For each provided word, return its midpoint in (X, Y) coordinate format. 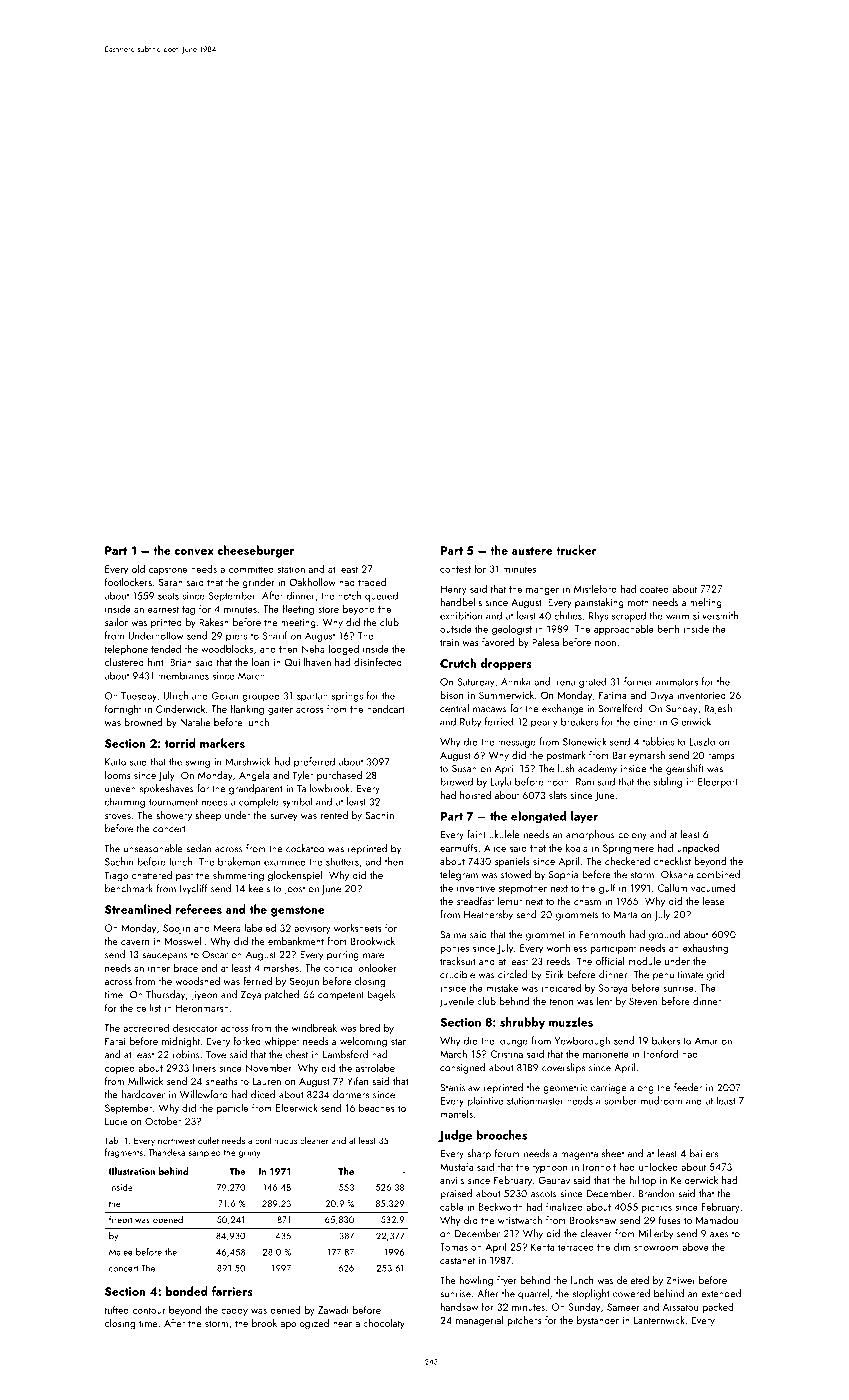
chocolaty (384, 1324)
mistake (502, 987)
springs (347, 697)
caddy (234, 1311)
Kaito (115, 762)
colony (632, 835)
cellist (148, 1008)
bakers (666, 1040)
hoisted (475, 795)
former (638, 681)
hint (156, 662)
